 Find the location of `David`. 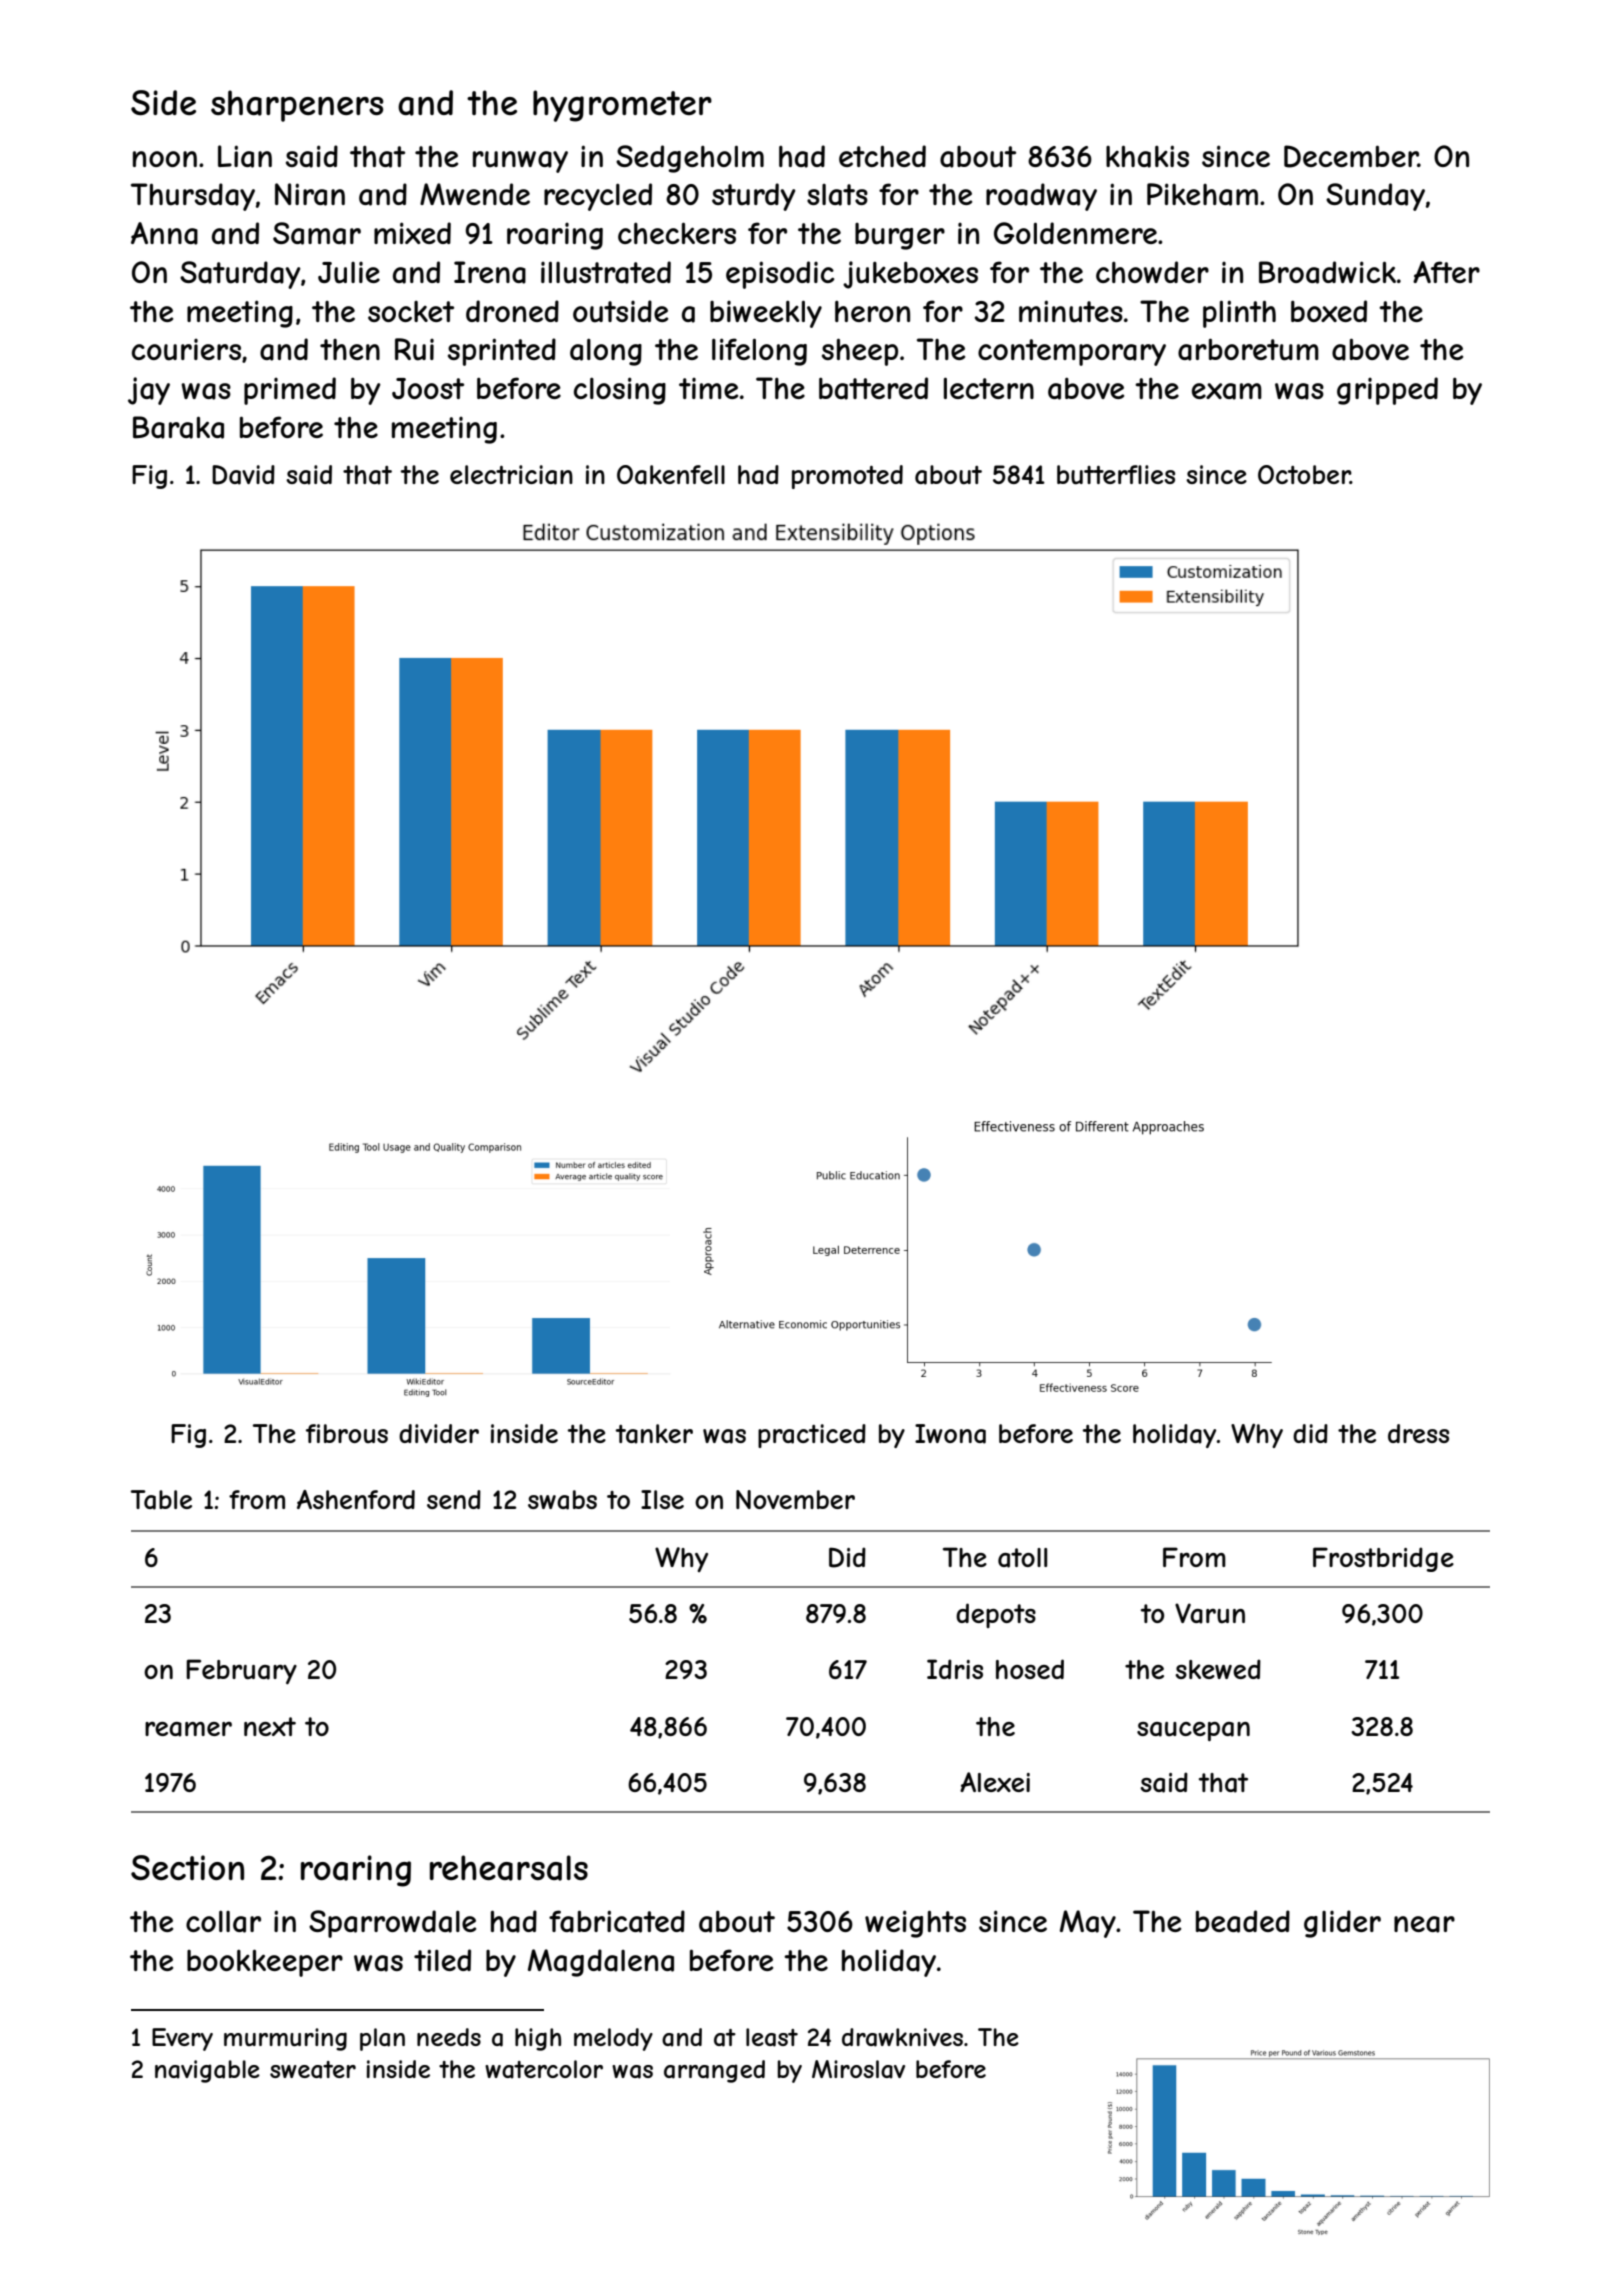

David is located at coordinates (243, 475).
